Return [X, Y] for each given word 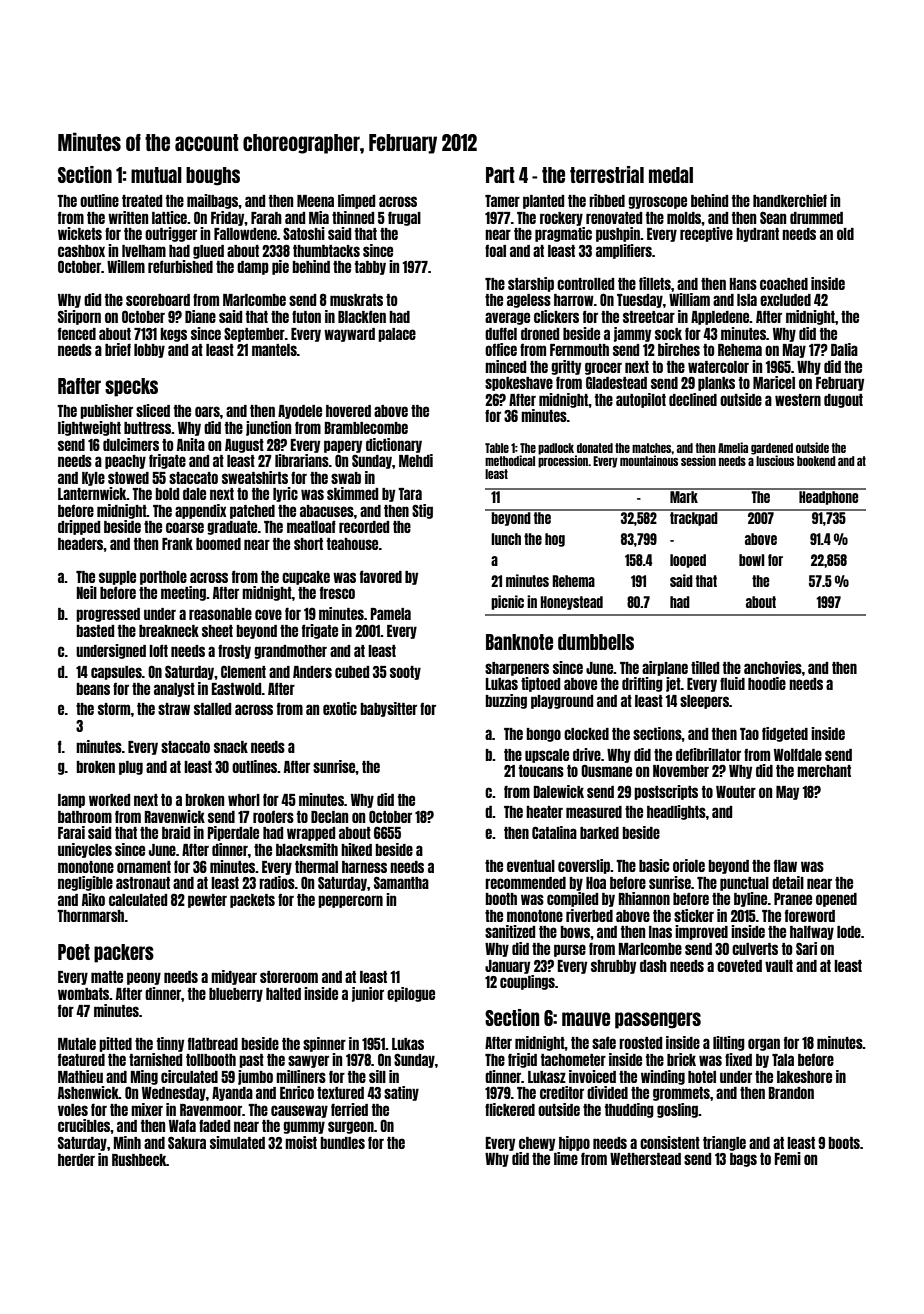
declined [693, 399]
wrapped [311, 834]
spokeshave [519, 384]
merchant [824, 771]
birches [679, 349]
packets [252, 901]
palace [397, 335]
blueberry [236, 995]
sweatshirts [255, 477]
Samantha [401, 882]
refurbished [180, 266]
